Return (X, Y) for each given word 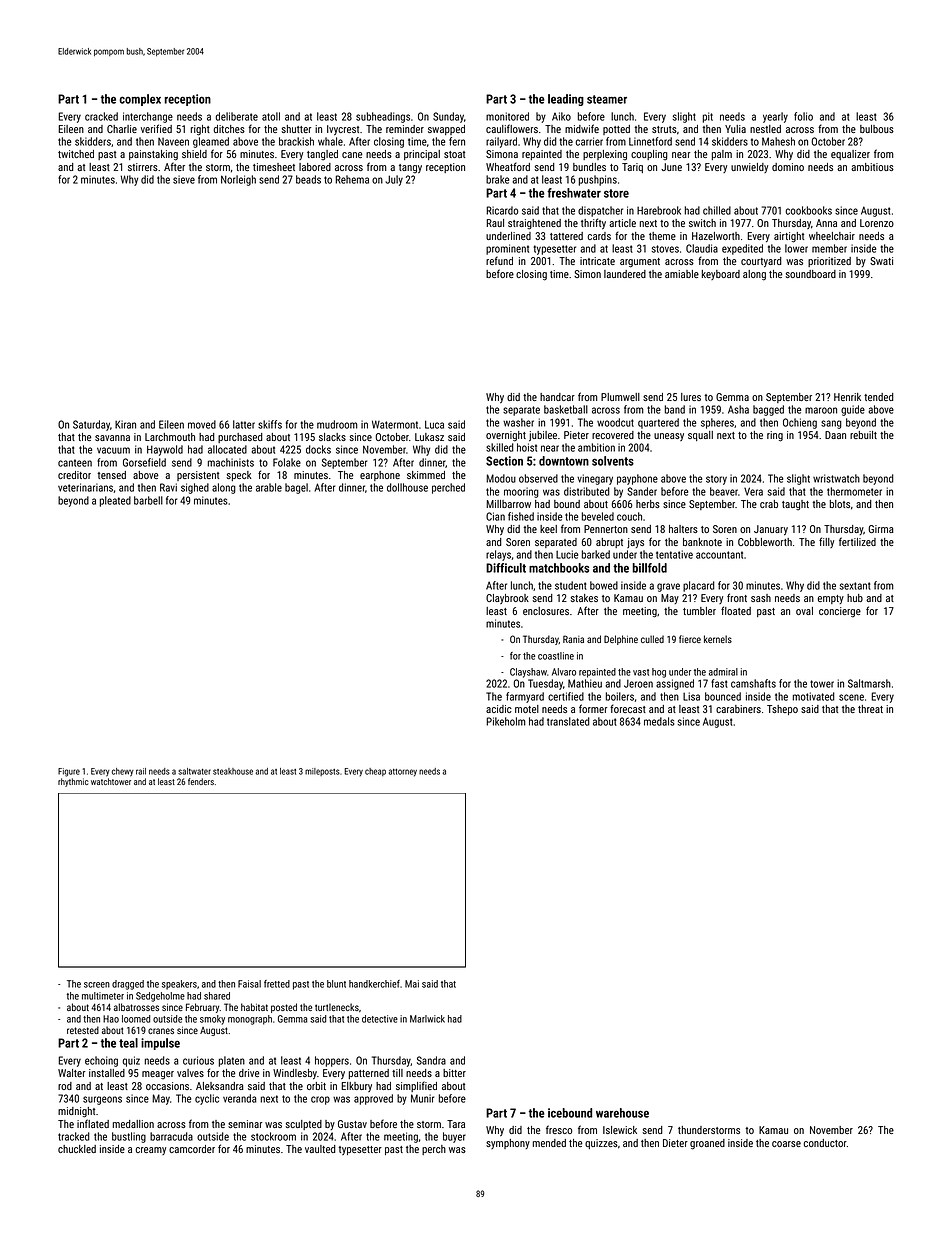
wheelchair (832, 236)
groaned (707, 1144)
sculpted (304, 1125)
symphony (508, 1144)
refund (499, 260)
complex (140, 100)
